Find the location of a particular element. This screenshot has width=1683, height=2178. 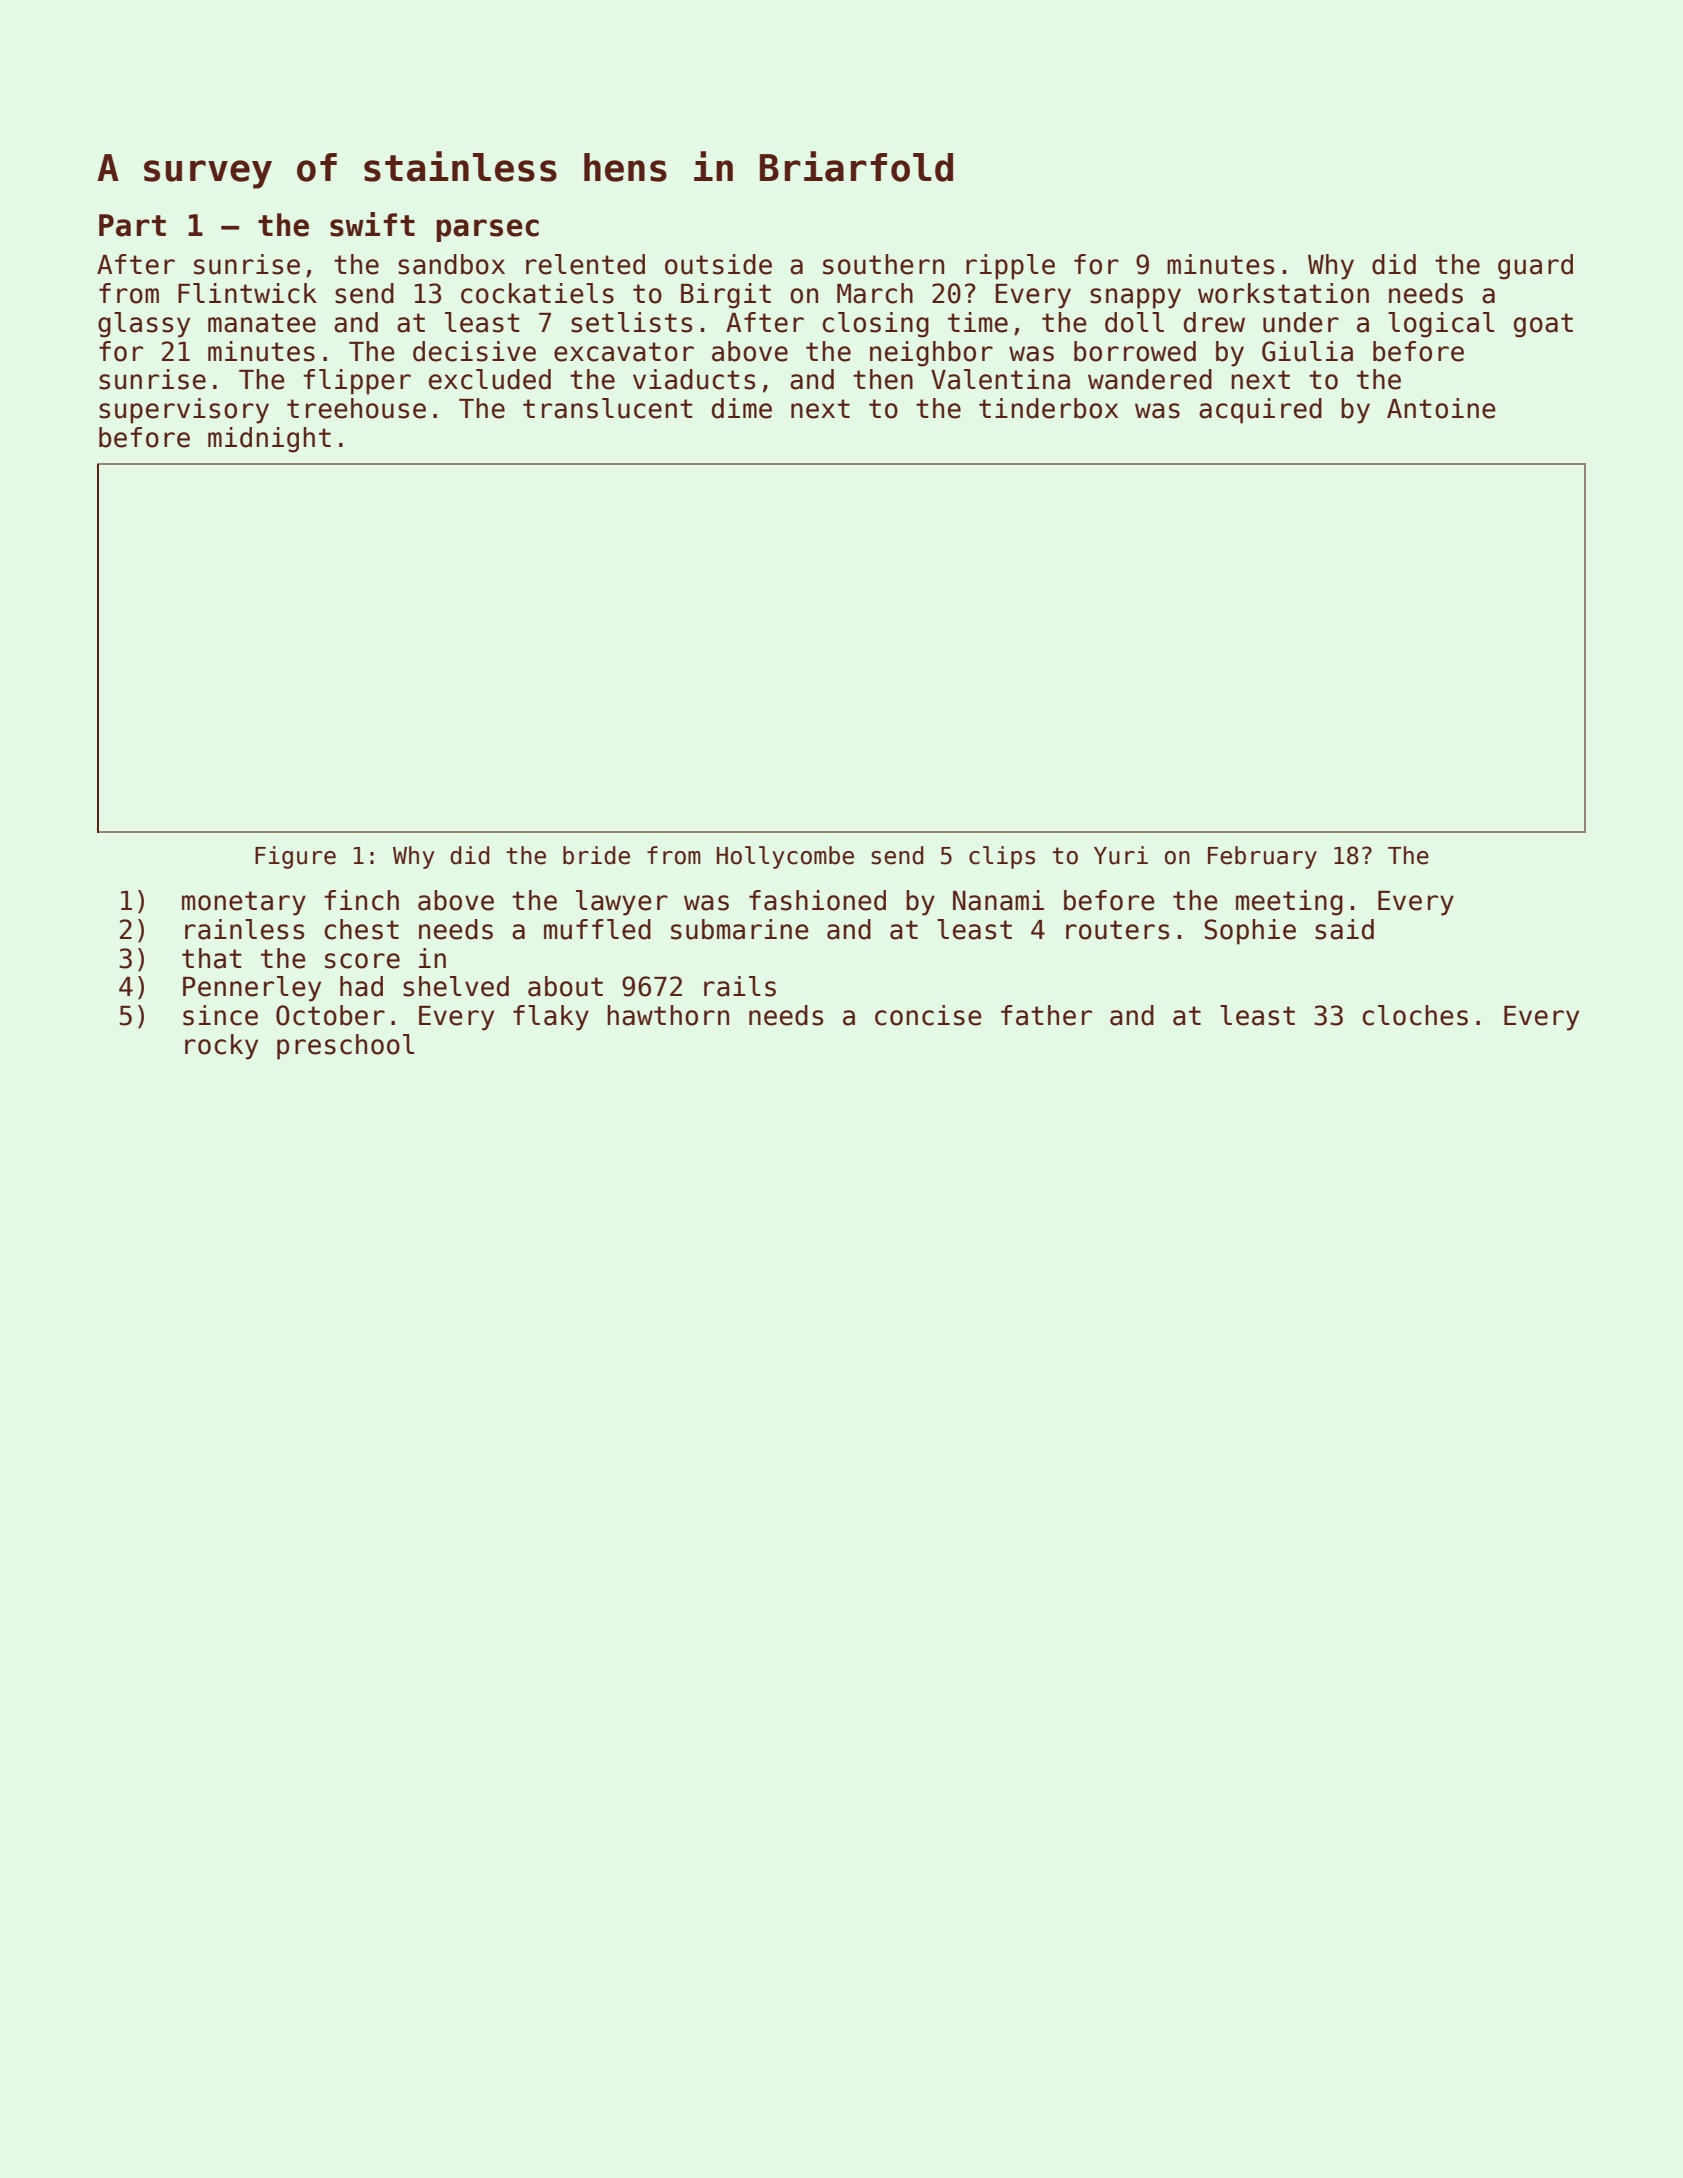

Antoine is located at coordinates (1441, 408).
